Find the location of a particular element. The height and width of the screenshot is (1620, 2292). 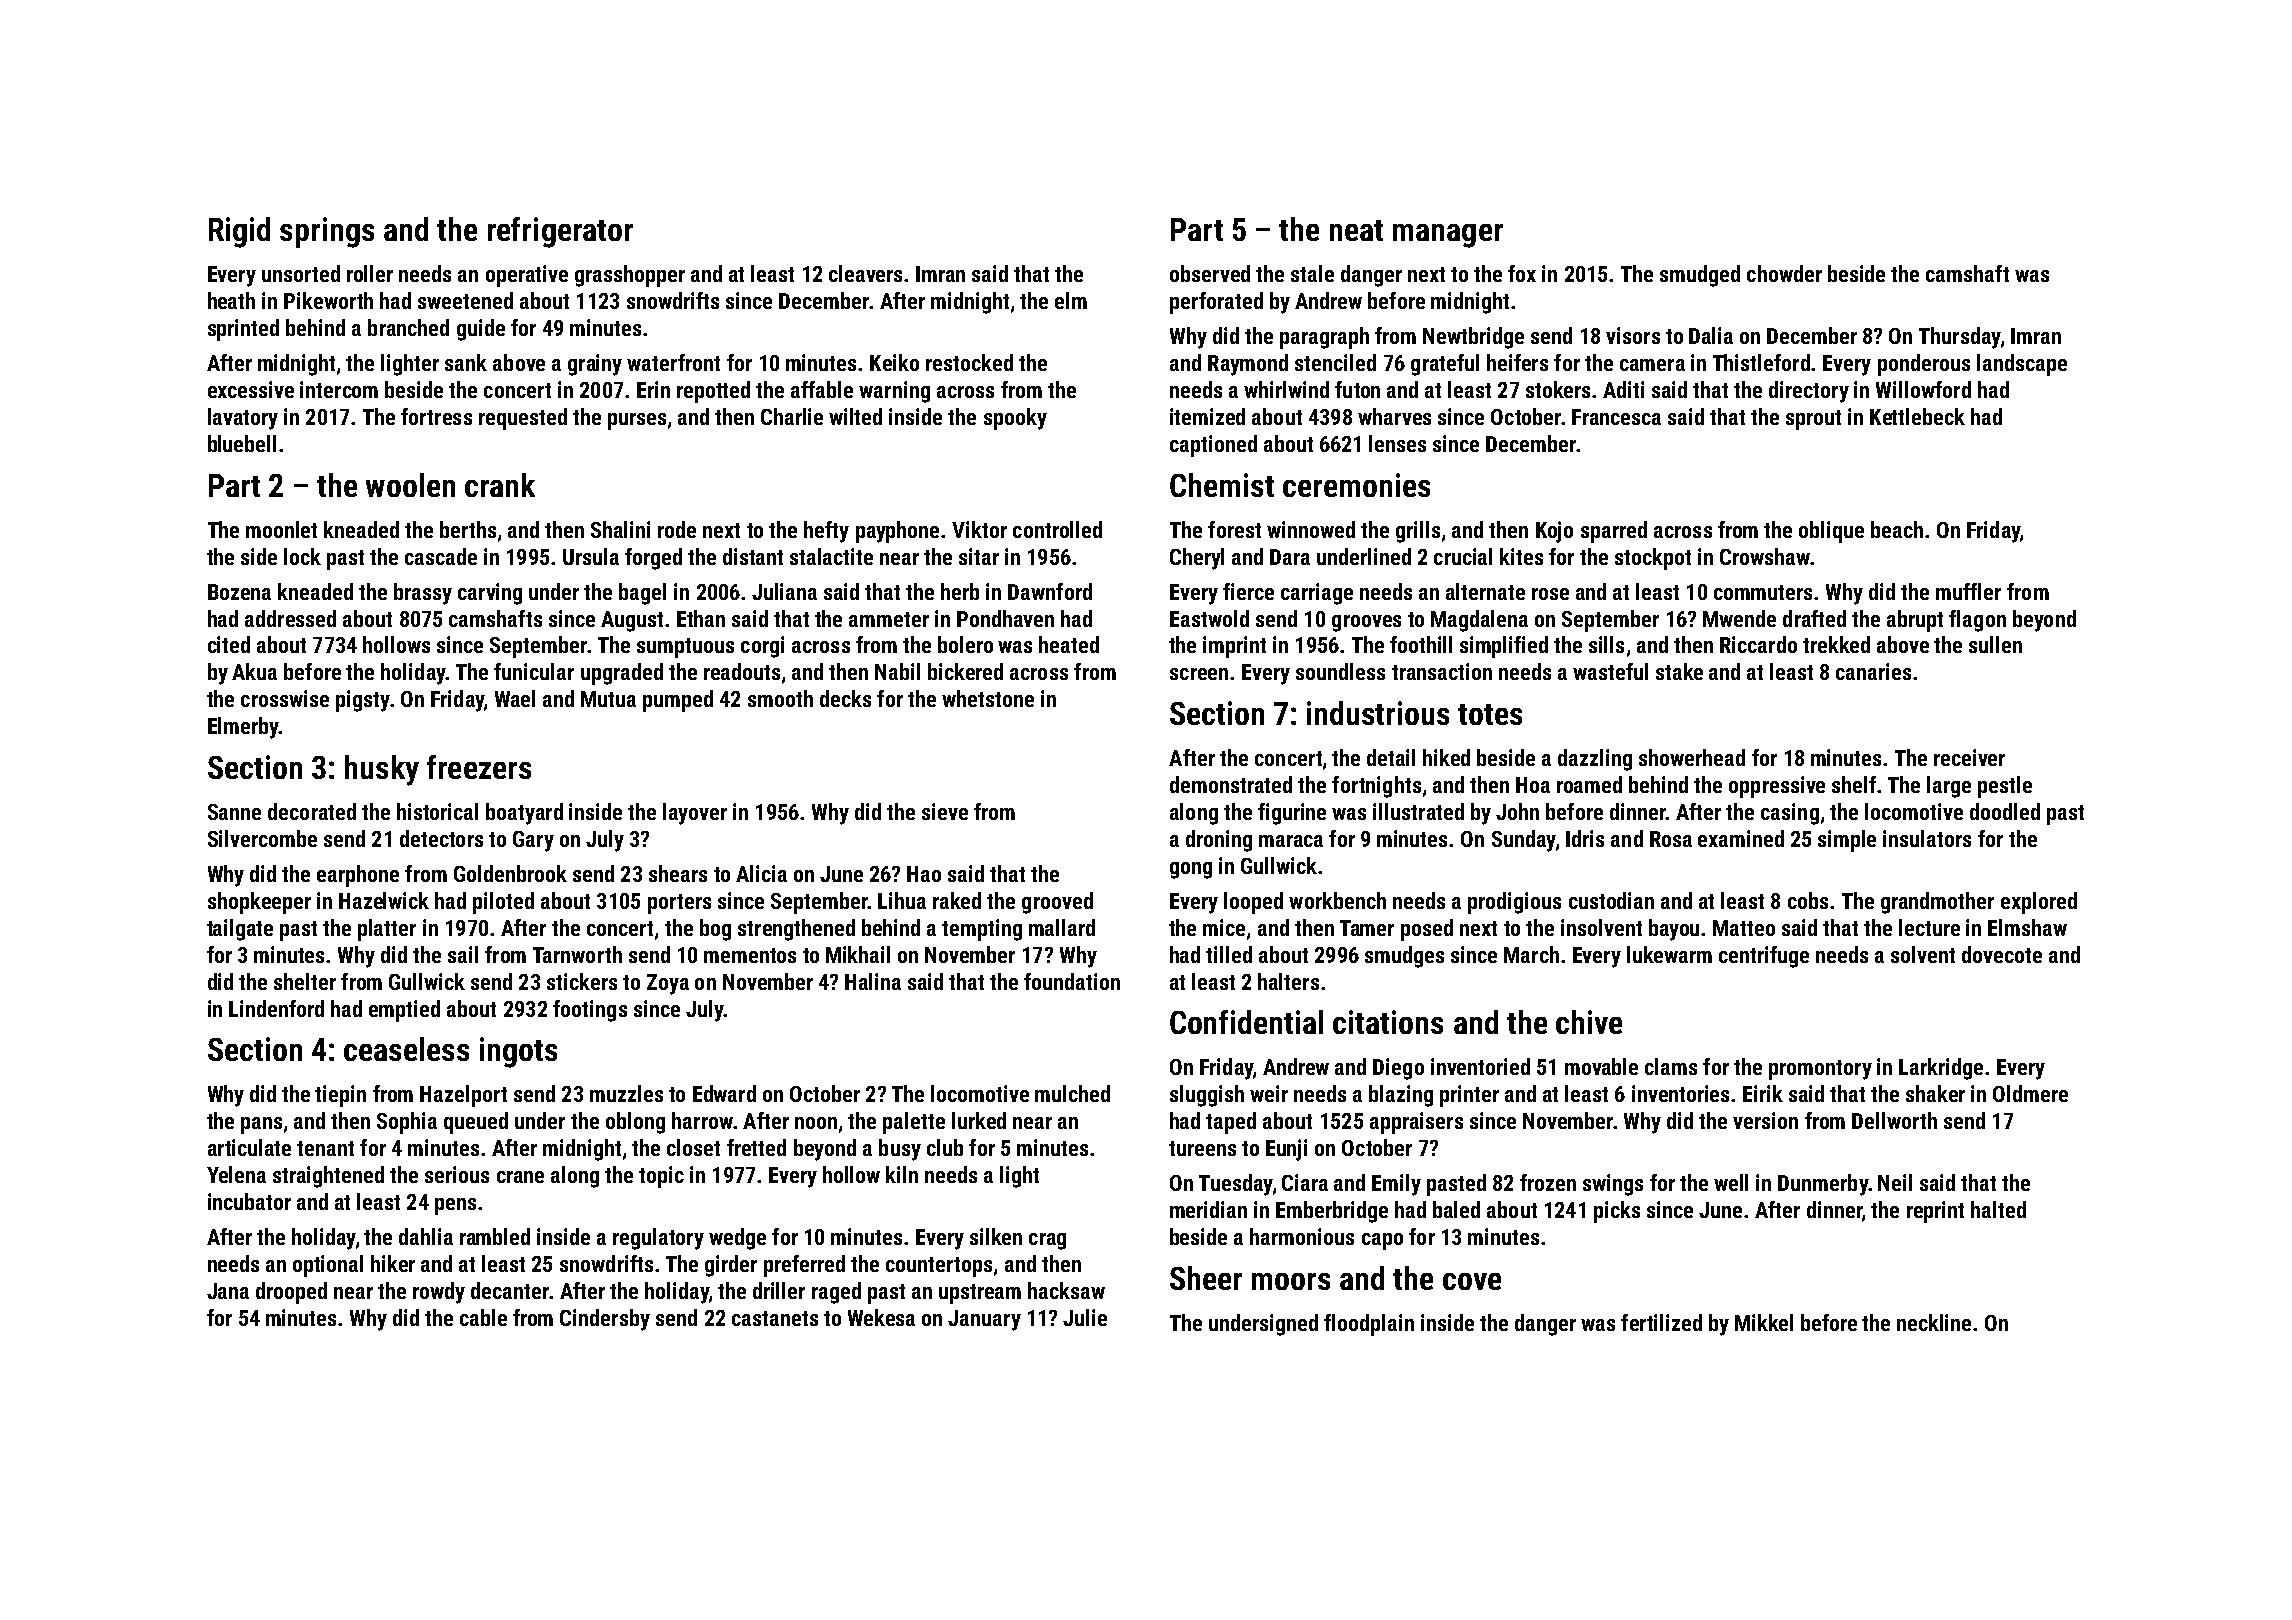

layover is located at coordinates (695, 814).
